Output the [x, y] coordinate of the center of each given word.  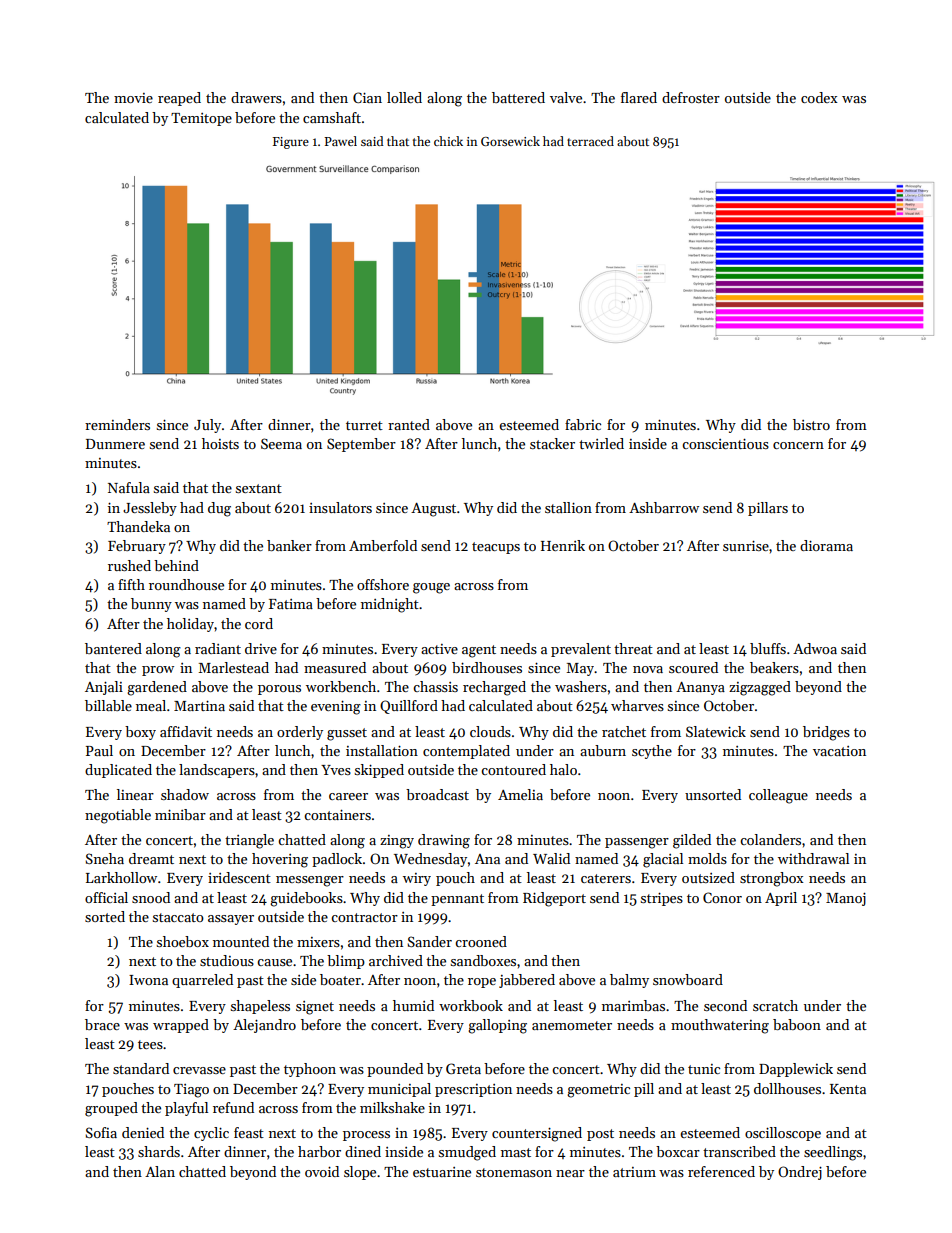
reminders [117, 424]
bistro [811, 424]
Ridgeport [554, 899]
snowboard [688, 979]
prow [158, 671]
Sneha [104, 858]
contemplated [466, 752]
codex [819, 97]
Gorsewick [510, 141]
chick [448, 141]
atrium [634, 1172]
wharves [637, 705]
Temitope [201, 119]
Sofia [101, 1132]
